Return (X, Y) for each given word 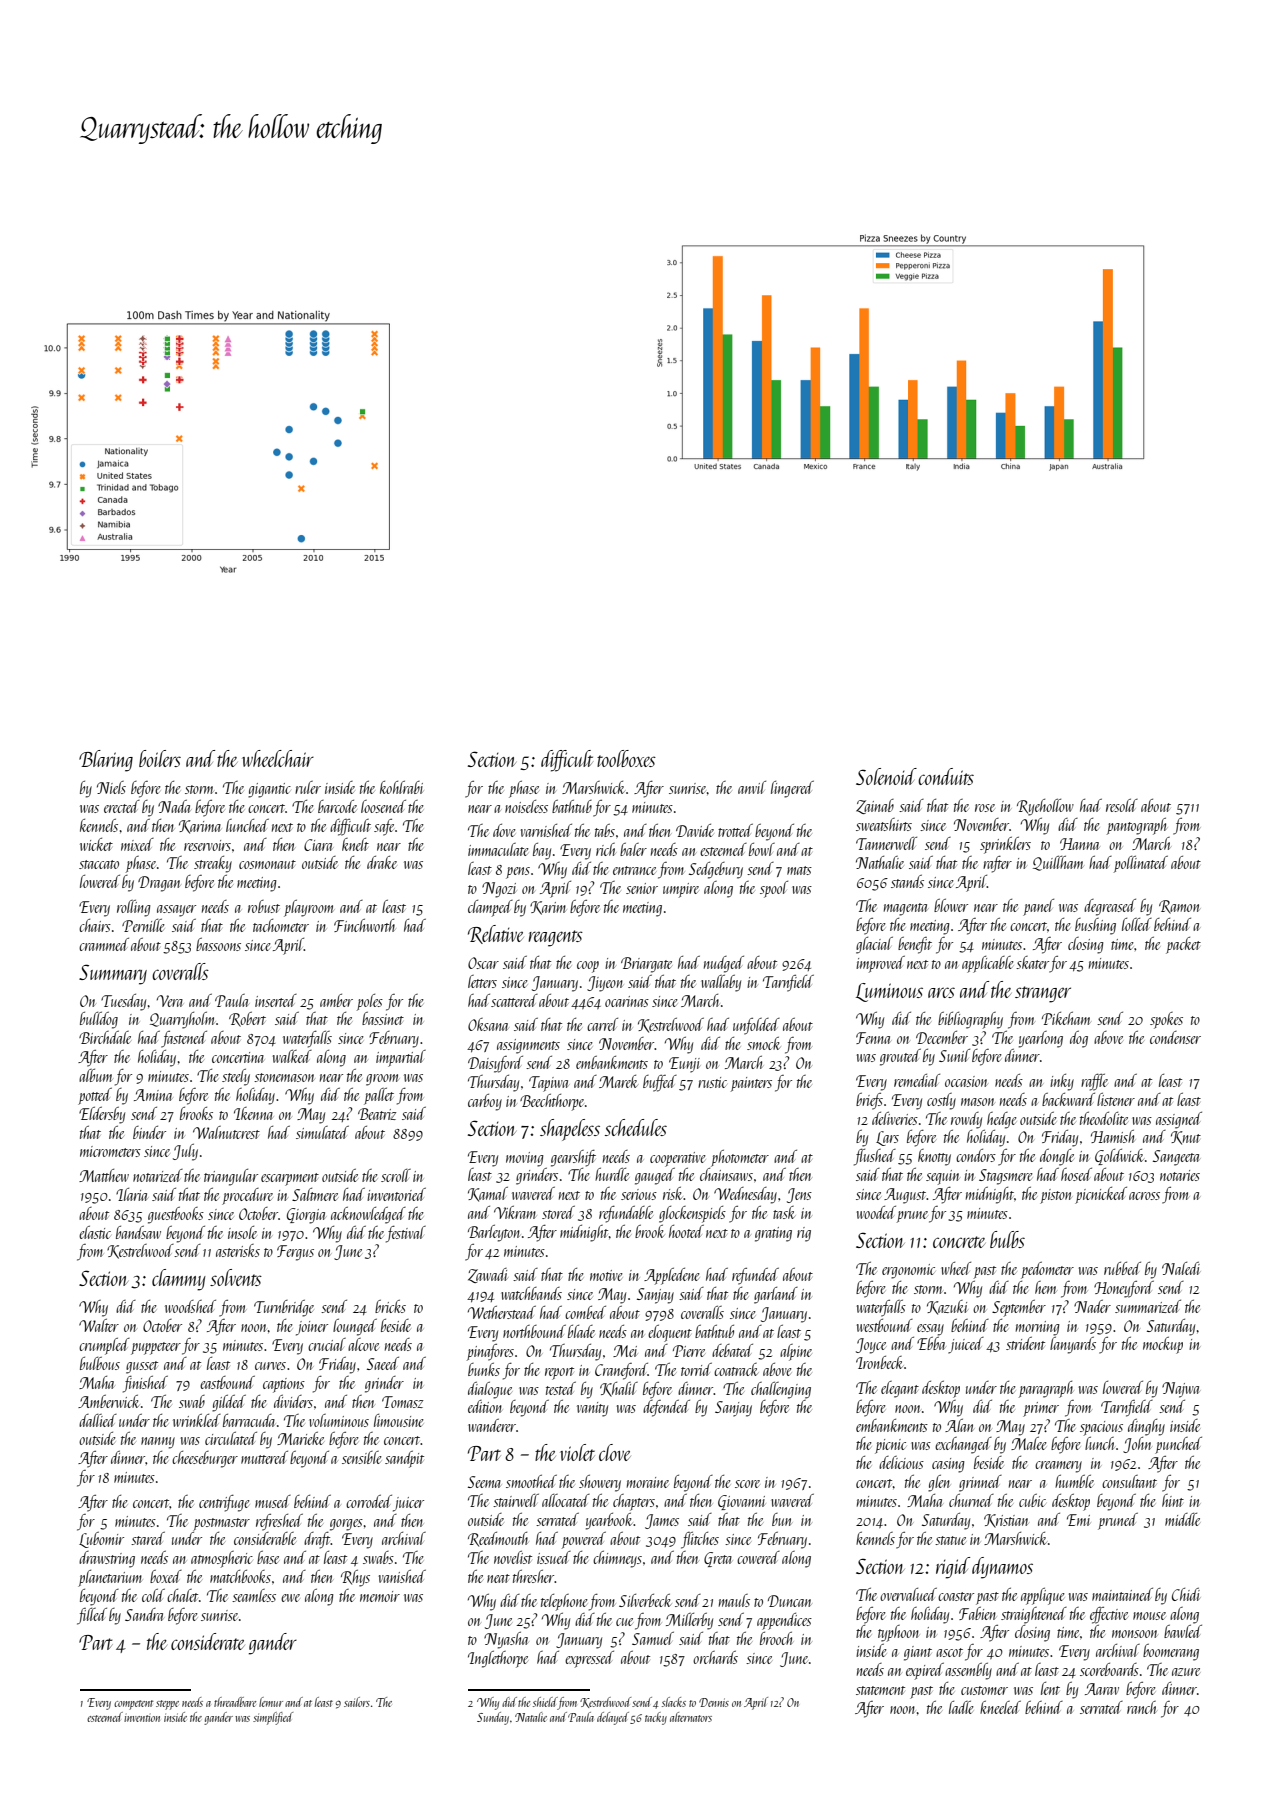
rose (985, 808)
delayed (613, 1718)
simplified (273, 1718)
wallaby (721, 983)
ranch (1142, 1707)
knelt (355, 844)
